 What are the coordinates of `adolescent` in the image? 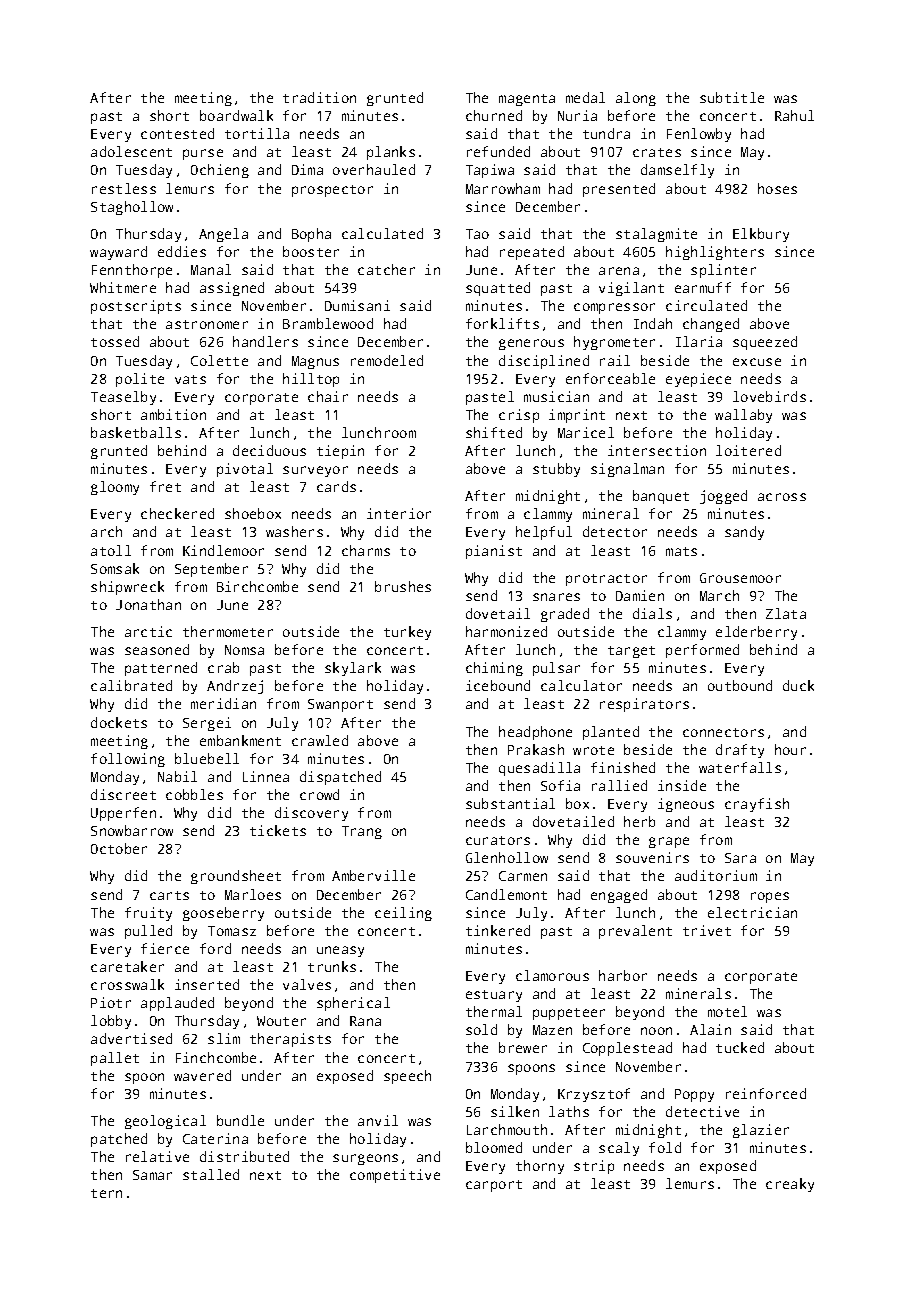 It's located at (131, 151).
